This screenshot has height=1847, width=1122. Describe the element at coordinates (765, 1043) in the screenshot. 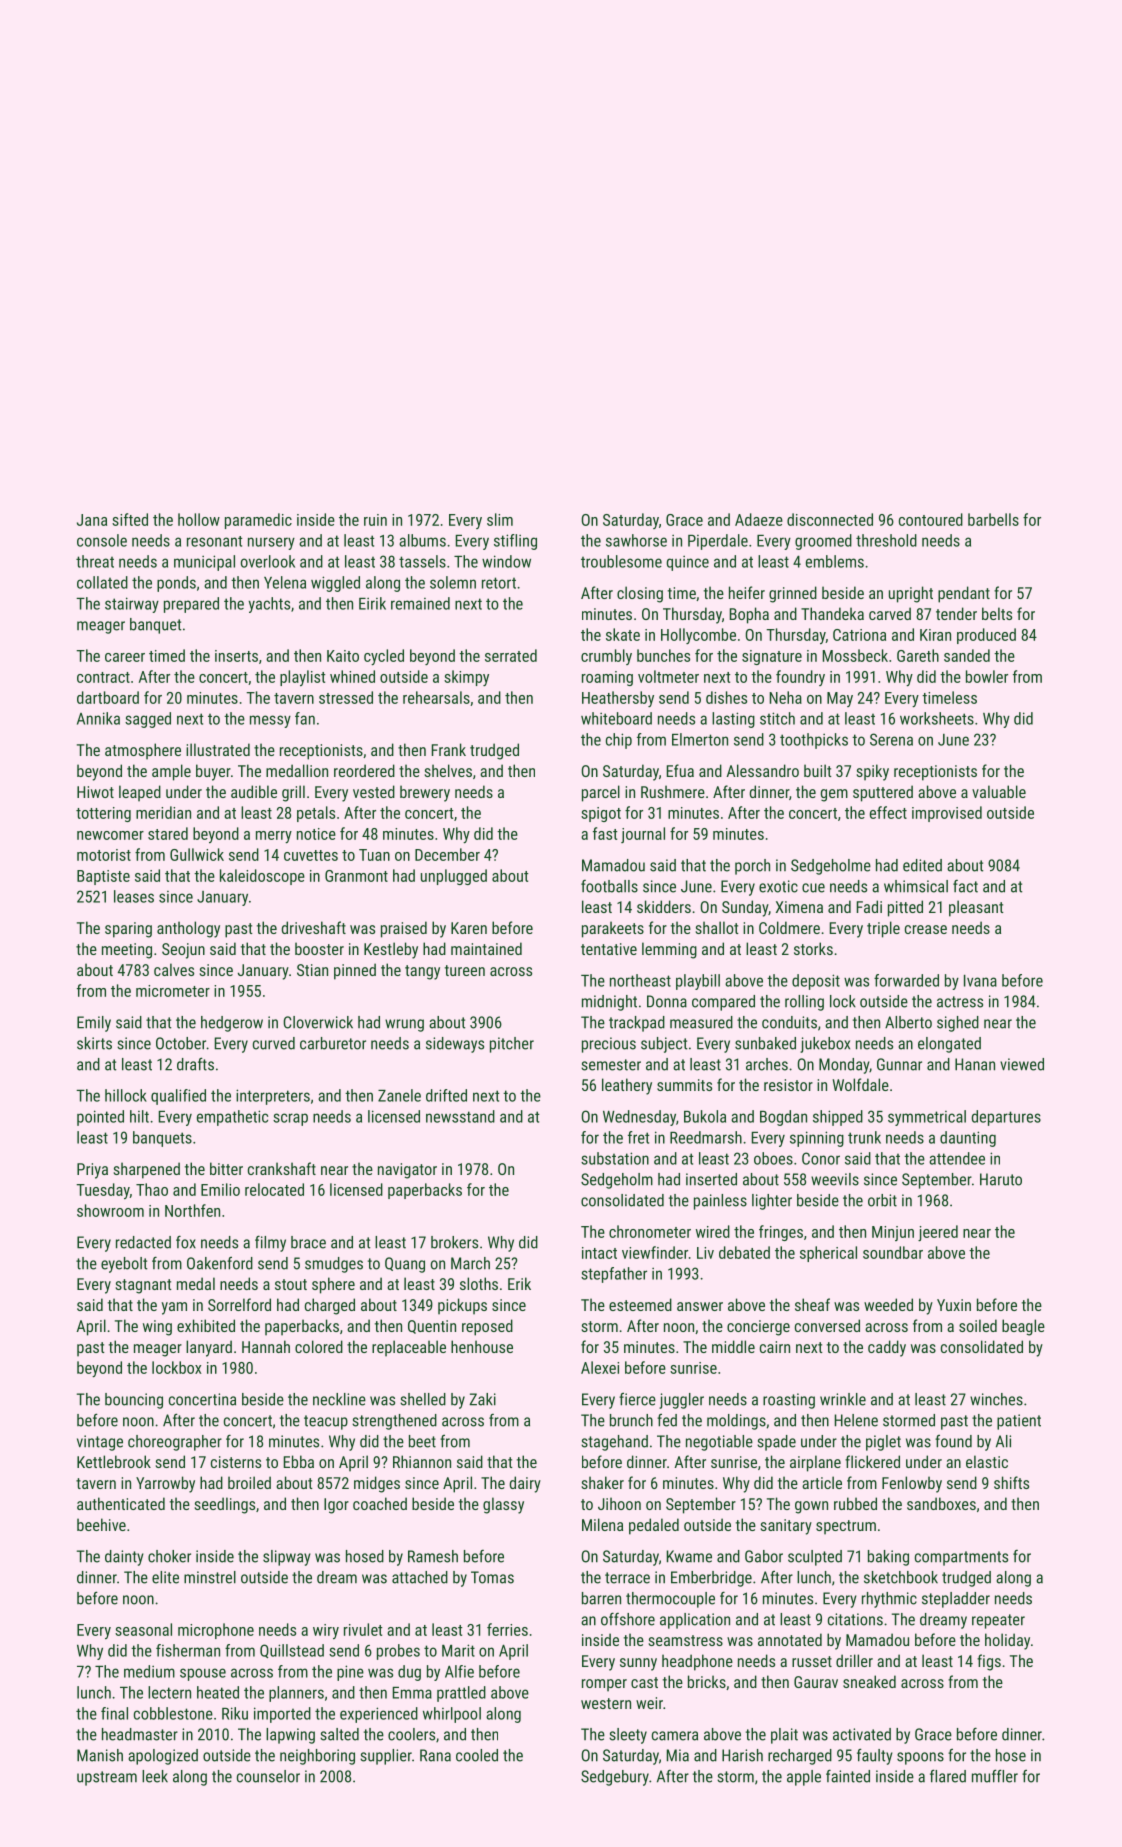

I see `sunbaked` at that location.
